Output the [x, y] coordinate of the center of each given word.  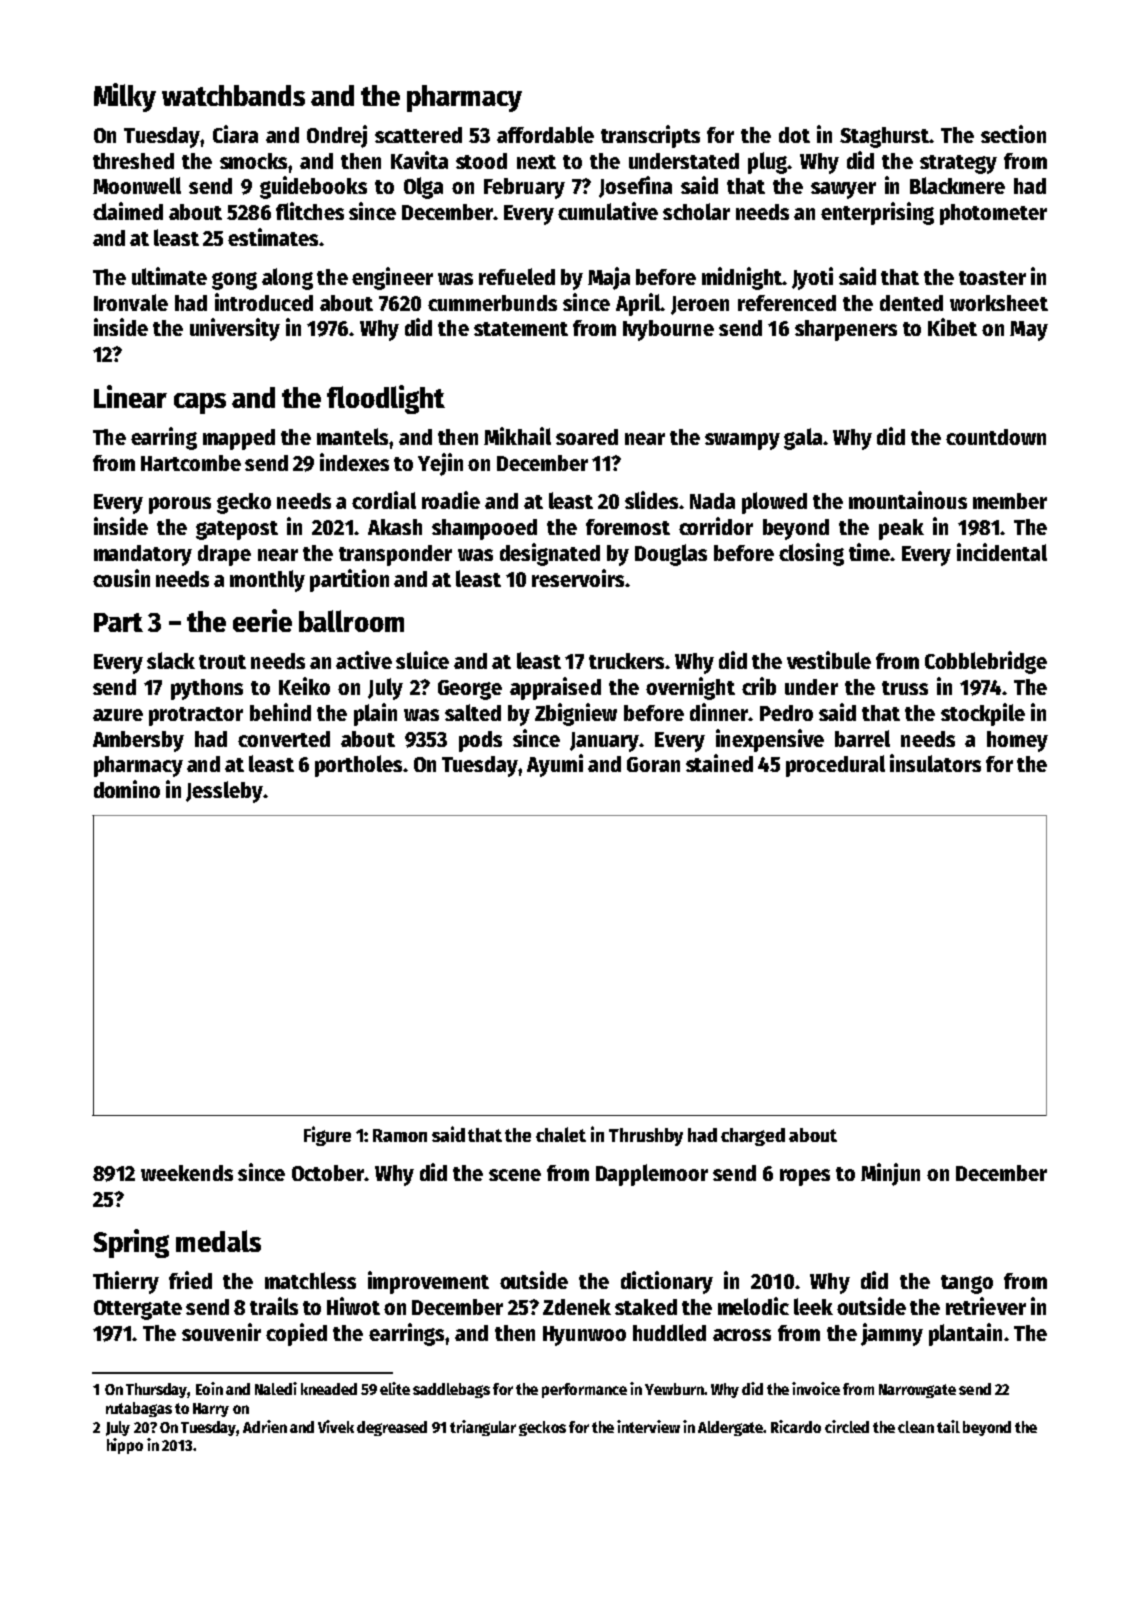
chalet [561, 1134]
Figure [327, 1136]
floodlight [386, 399]
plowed [774, 503]
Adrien [265, 1426]
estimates [273, 237]
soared [587, 437]
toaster [992, 278]
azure [118, 715]
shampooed [484, 529]
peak [901, 529]
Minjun [890, 1174]
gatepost [237, 530]
